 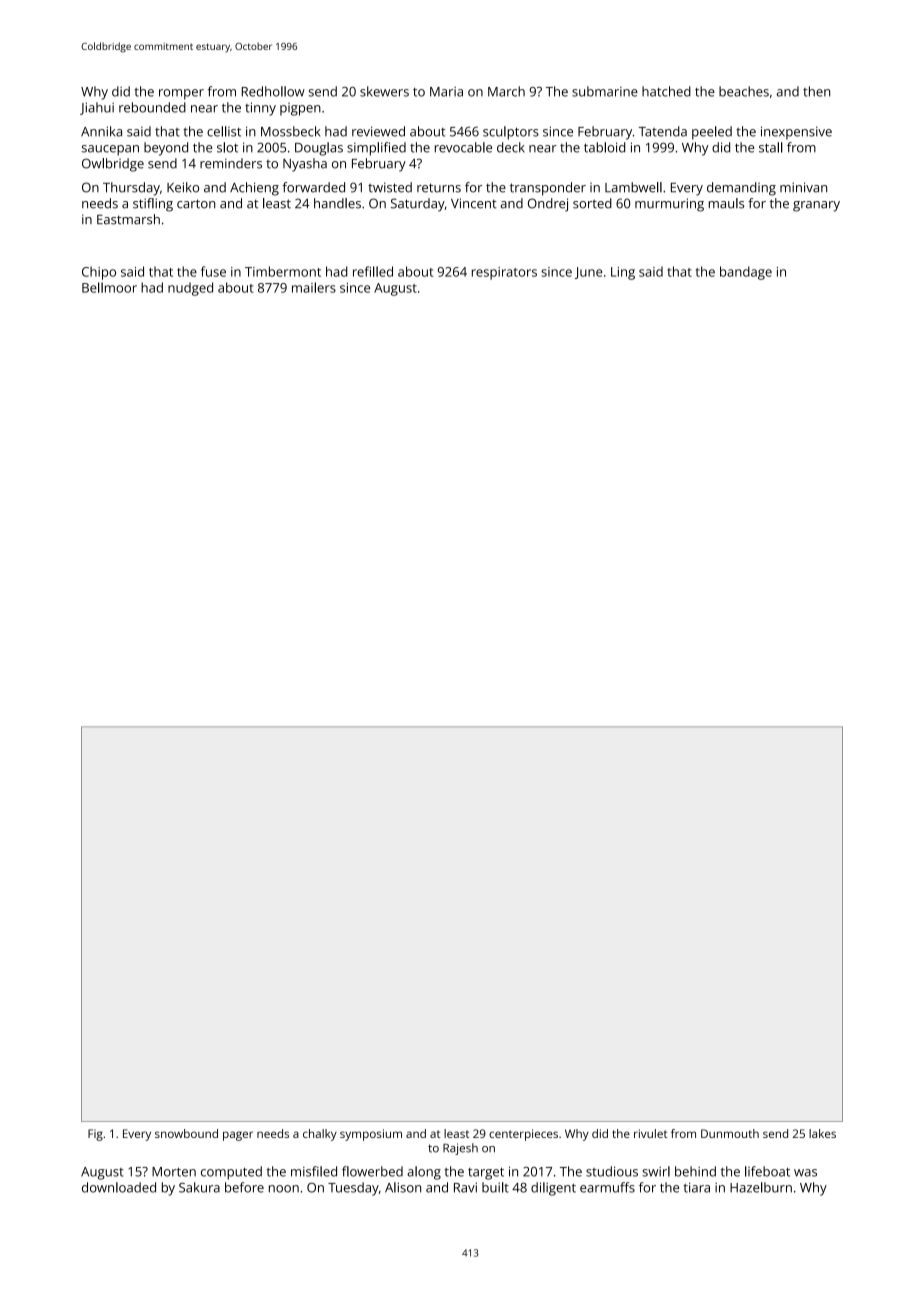 What do you see at coordinates (816, 91) in the page?
I see `then` at bounding box center [816, 91].
